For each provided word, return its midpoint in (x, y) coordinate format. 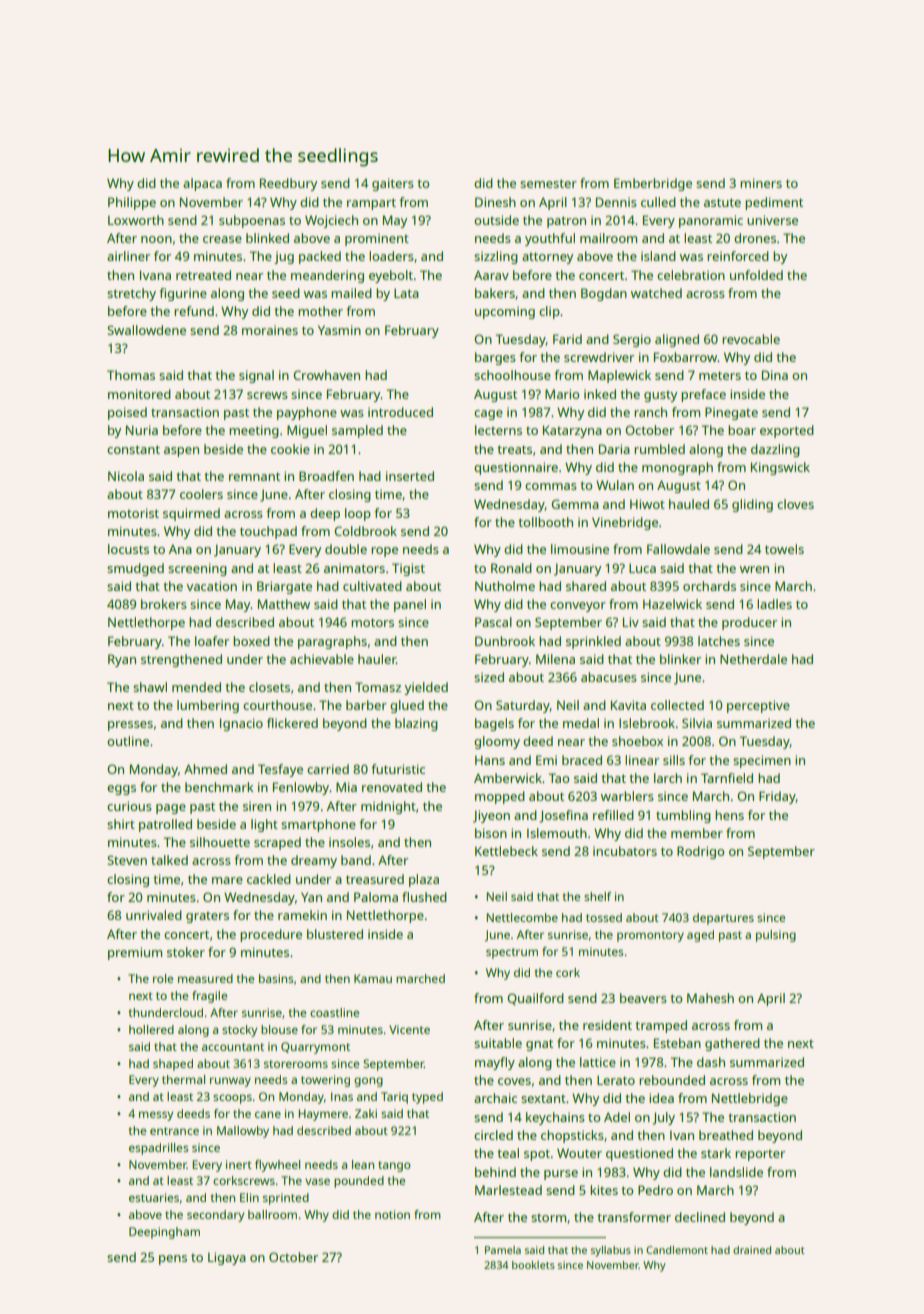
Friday (777, 797)
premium (135, 953)
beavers (643, 998)
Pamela (503, 1250)
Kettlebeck (506, 851)
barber (366, 705)
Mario (562, 394)
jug (284, 257)
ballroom (272, 1214)
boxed (251, 641)
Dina (775, 375)
